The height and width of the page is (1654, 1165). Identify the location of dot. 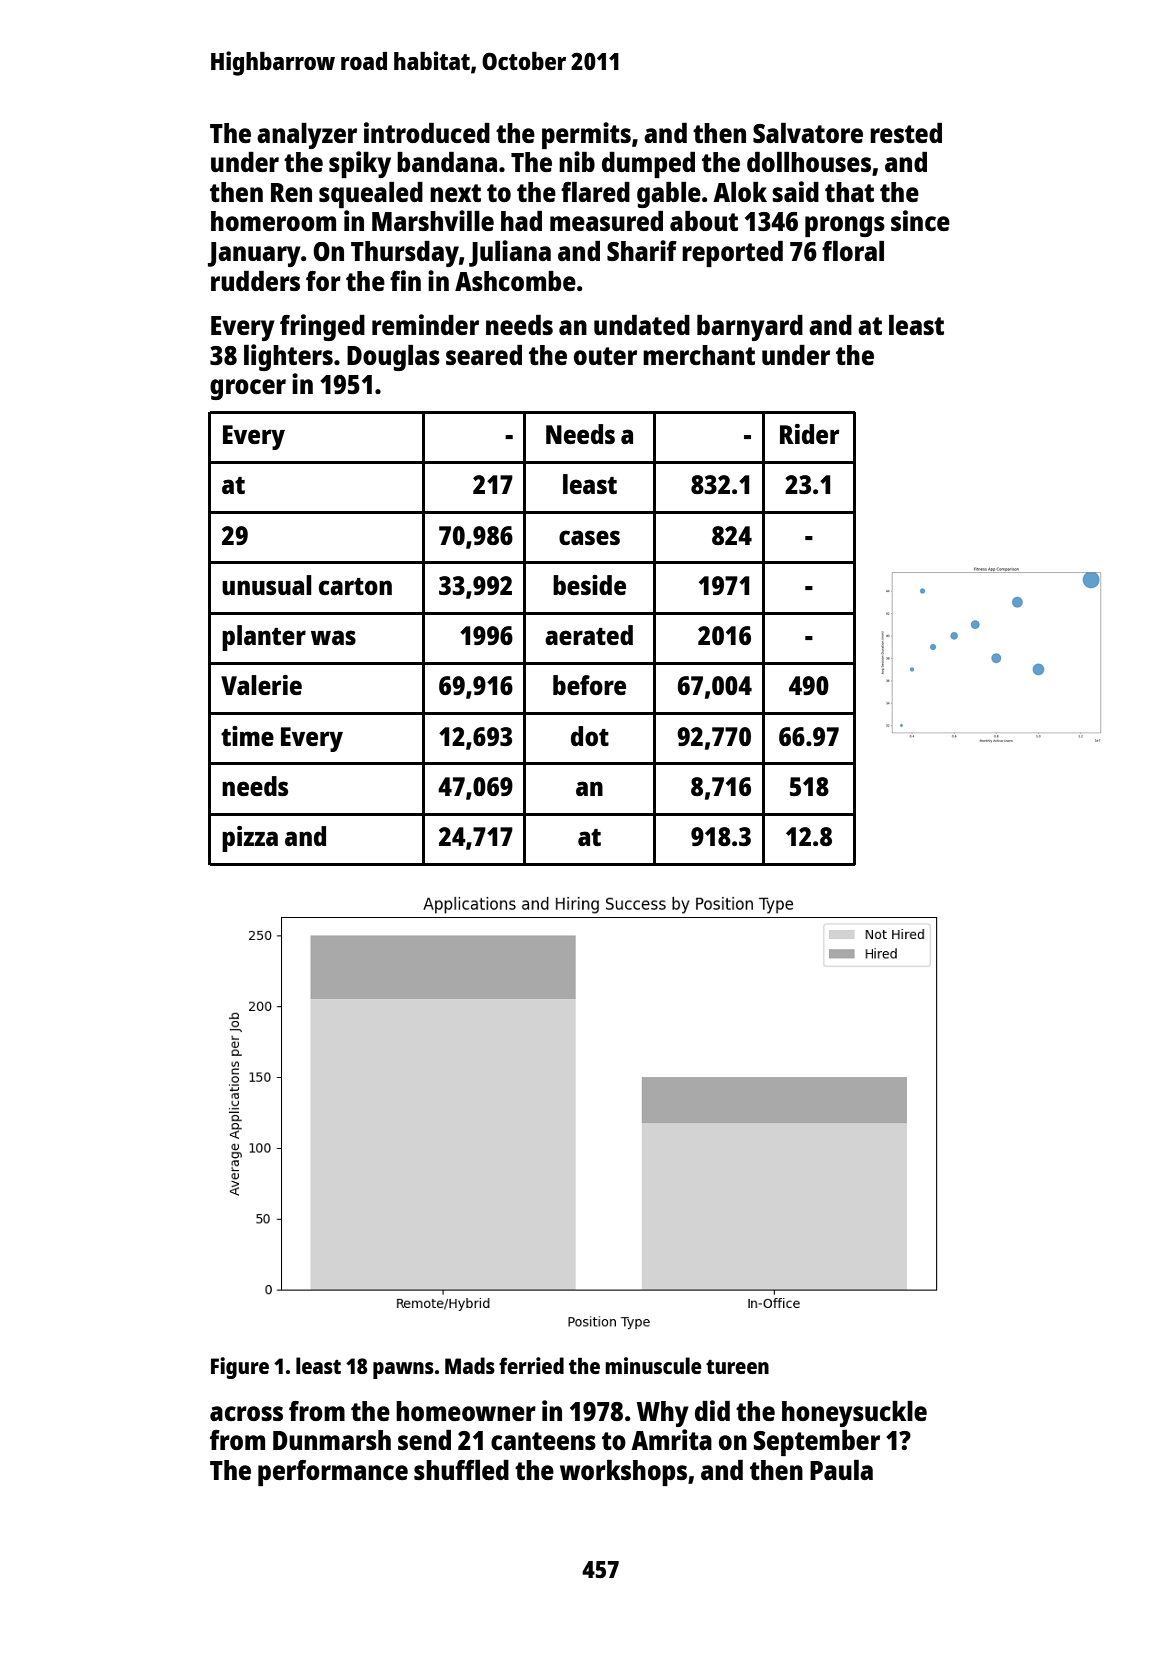
(590, 736).
